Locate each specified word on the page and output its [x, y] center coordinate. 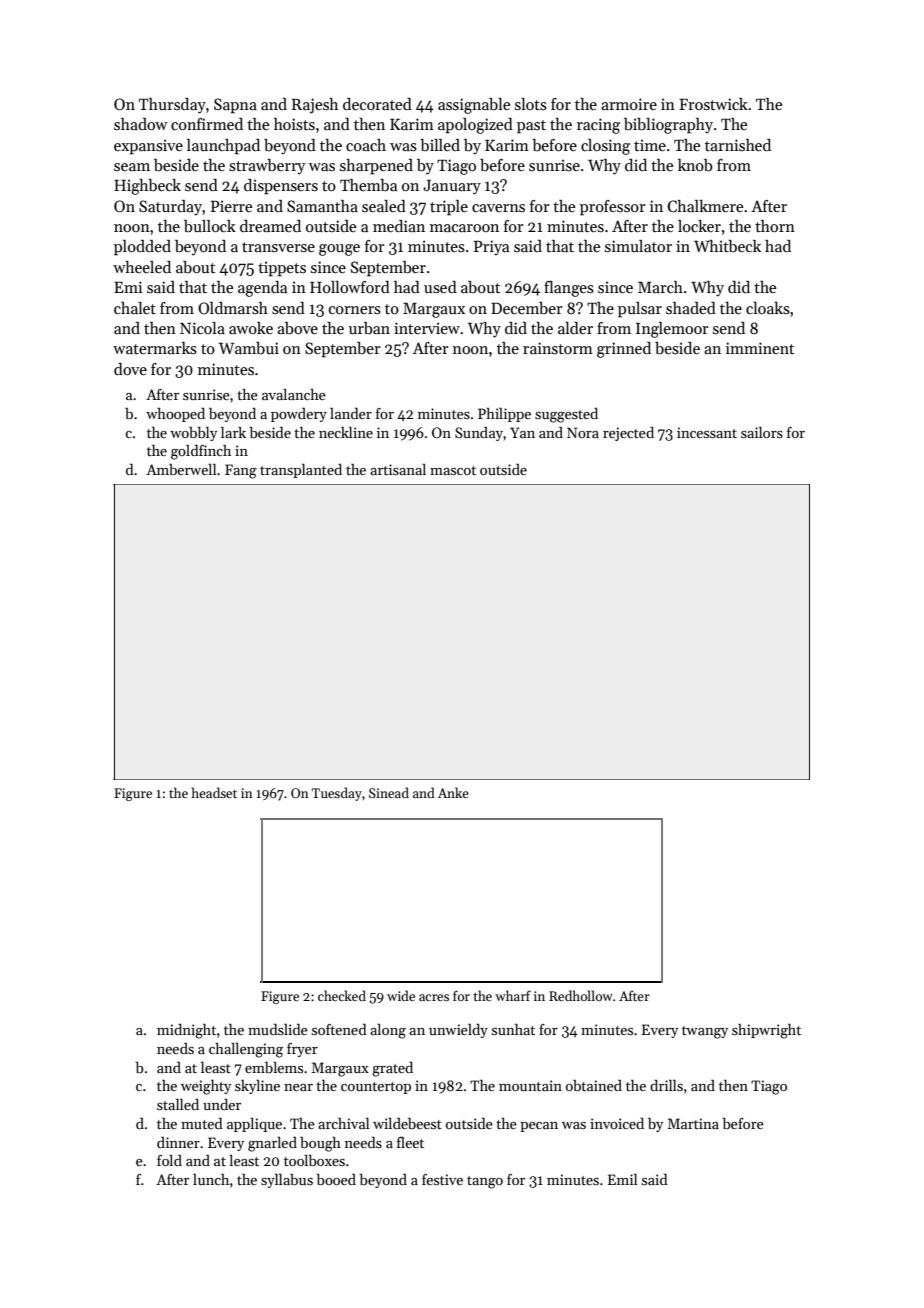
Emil [623, 1179]
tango [485, 1182]
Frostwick [713, 104]
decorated [377, 104]
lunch [211, 1179]
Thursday [172, 106]
